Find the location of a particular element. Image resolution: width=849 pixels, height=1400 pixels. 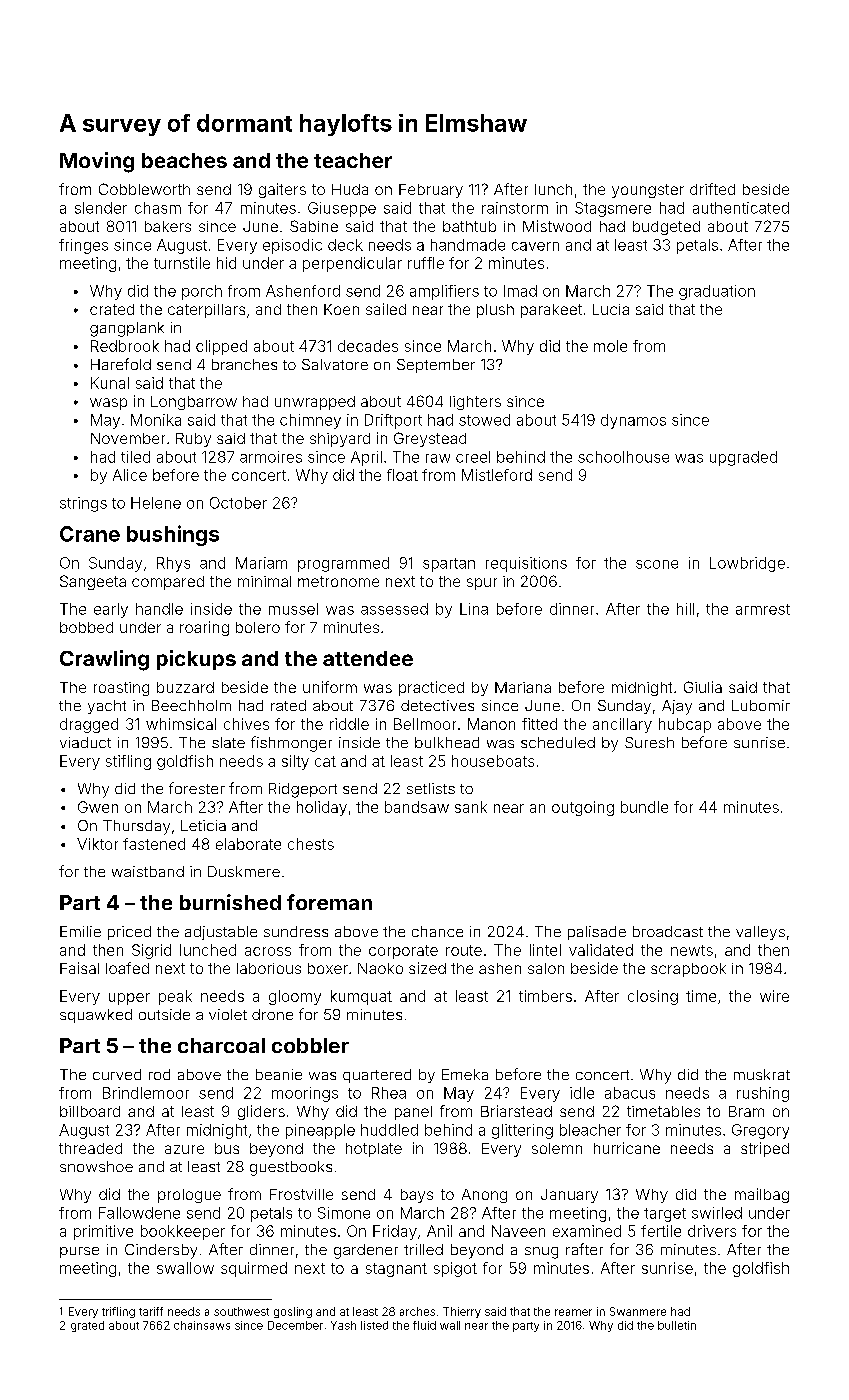

stifling is located at coordinates (128, 762).
